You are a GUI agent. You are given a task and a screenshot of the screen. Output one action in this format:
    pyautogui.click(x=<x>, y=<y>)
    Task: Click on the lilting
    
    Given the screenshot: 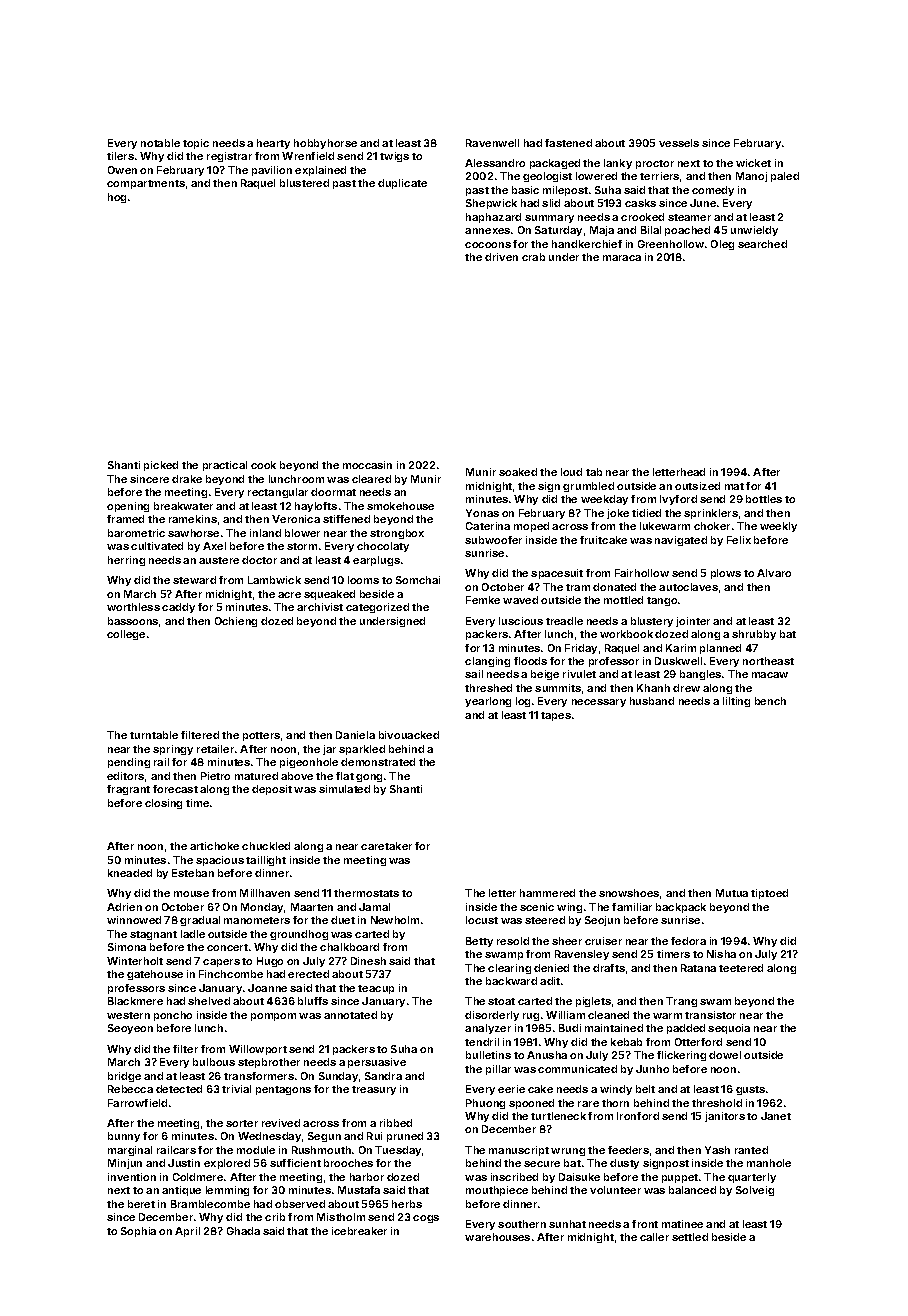 What is the action you would take?
    pyautogui.click(x=736, y=702)
